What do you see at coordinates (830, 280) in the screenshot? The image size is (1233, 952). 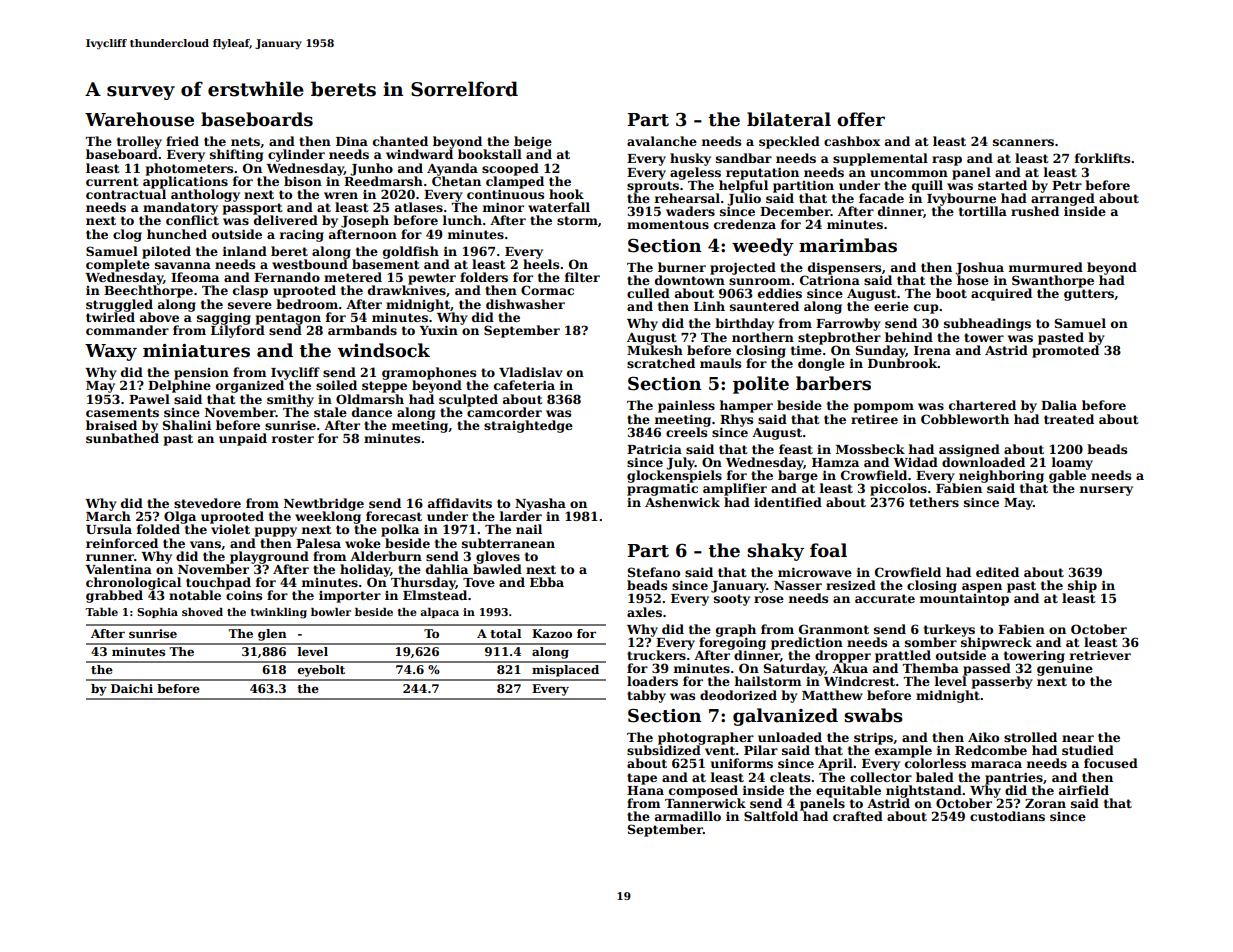 I see `Catriona` at bounding box center [830, 280].
